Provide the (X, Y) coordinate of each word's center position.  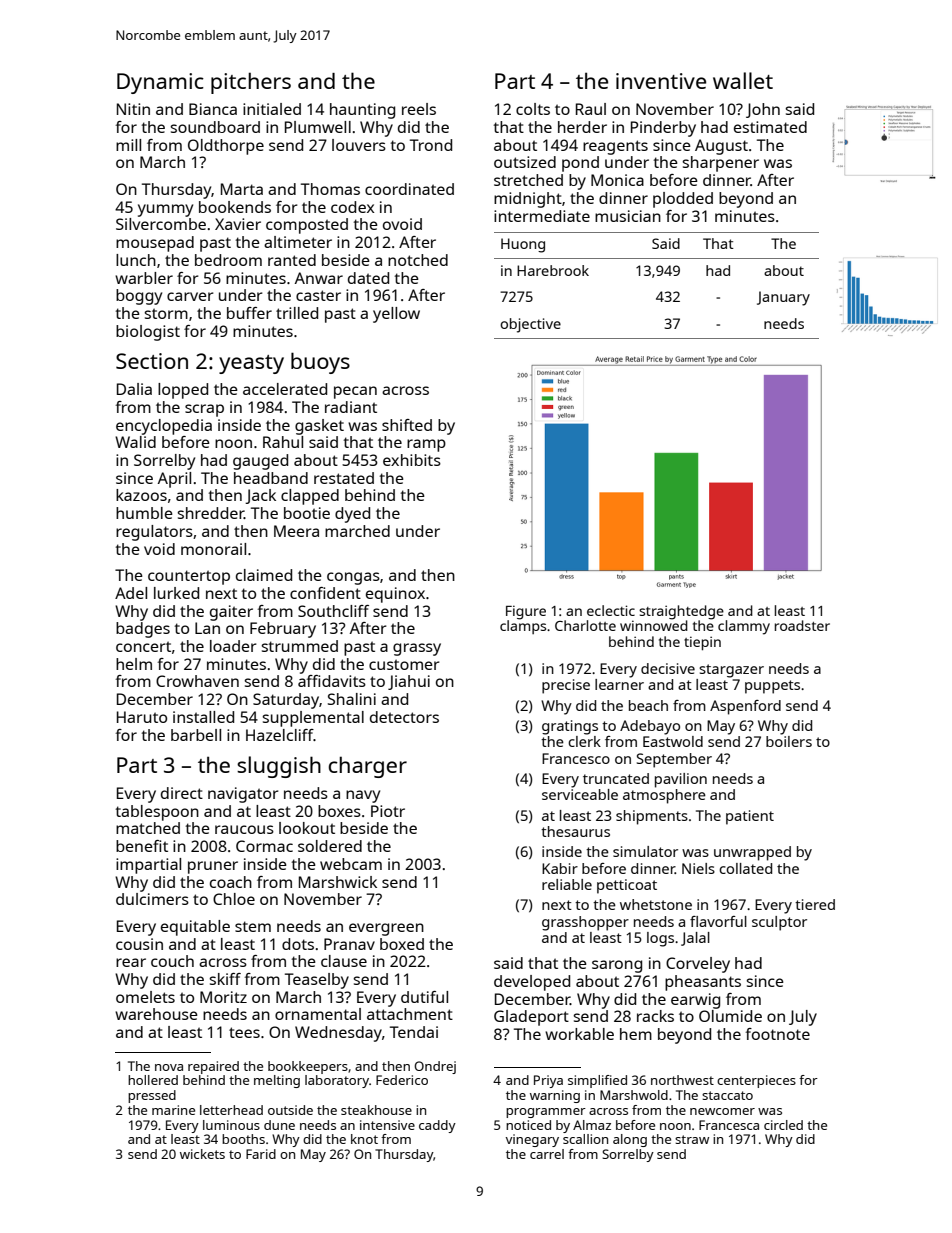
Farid (261, 1154)
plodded (683, 200)
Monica (617, 180)
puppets (772, 687)
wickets (202, 1154)
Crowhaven (197, 681)
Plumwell (318, 127)
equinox (395, 595)
